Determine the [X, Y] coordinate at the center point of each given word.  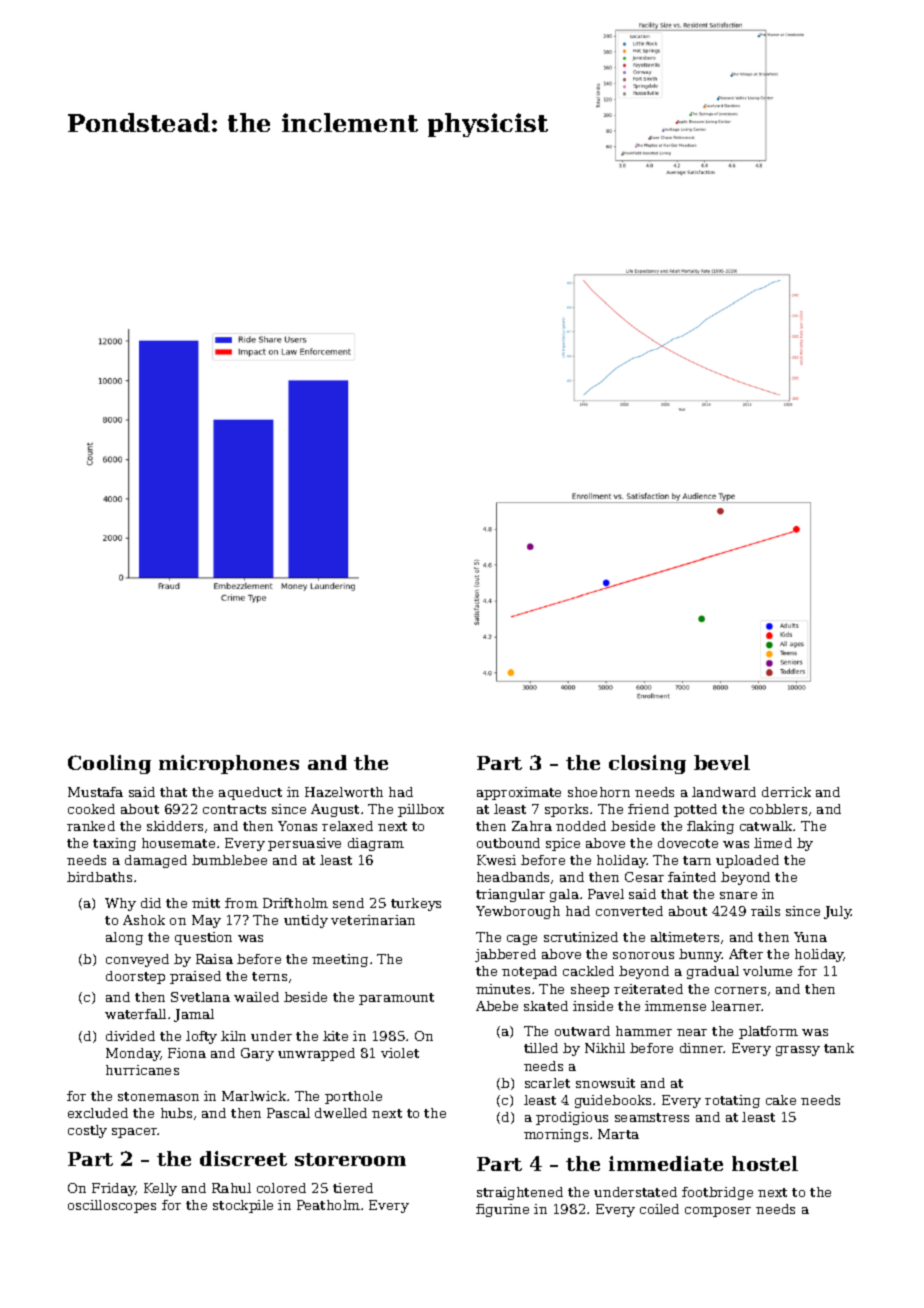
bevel [722, 762]
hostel [765, 1163]
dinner [702, 1048]
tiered [353, 1188]
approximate [519, 793]
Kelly [160, 1189]
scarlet [547, 1083]
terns [269, 976]
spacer [135, 1133]
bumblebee [229, 860]
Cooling [109, 764]
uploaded [747, 861]
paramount [396, 999]
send [348, 903]
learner [736, 1006]
